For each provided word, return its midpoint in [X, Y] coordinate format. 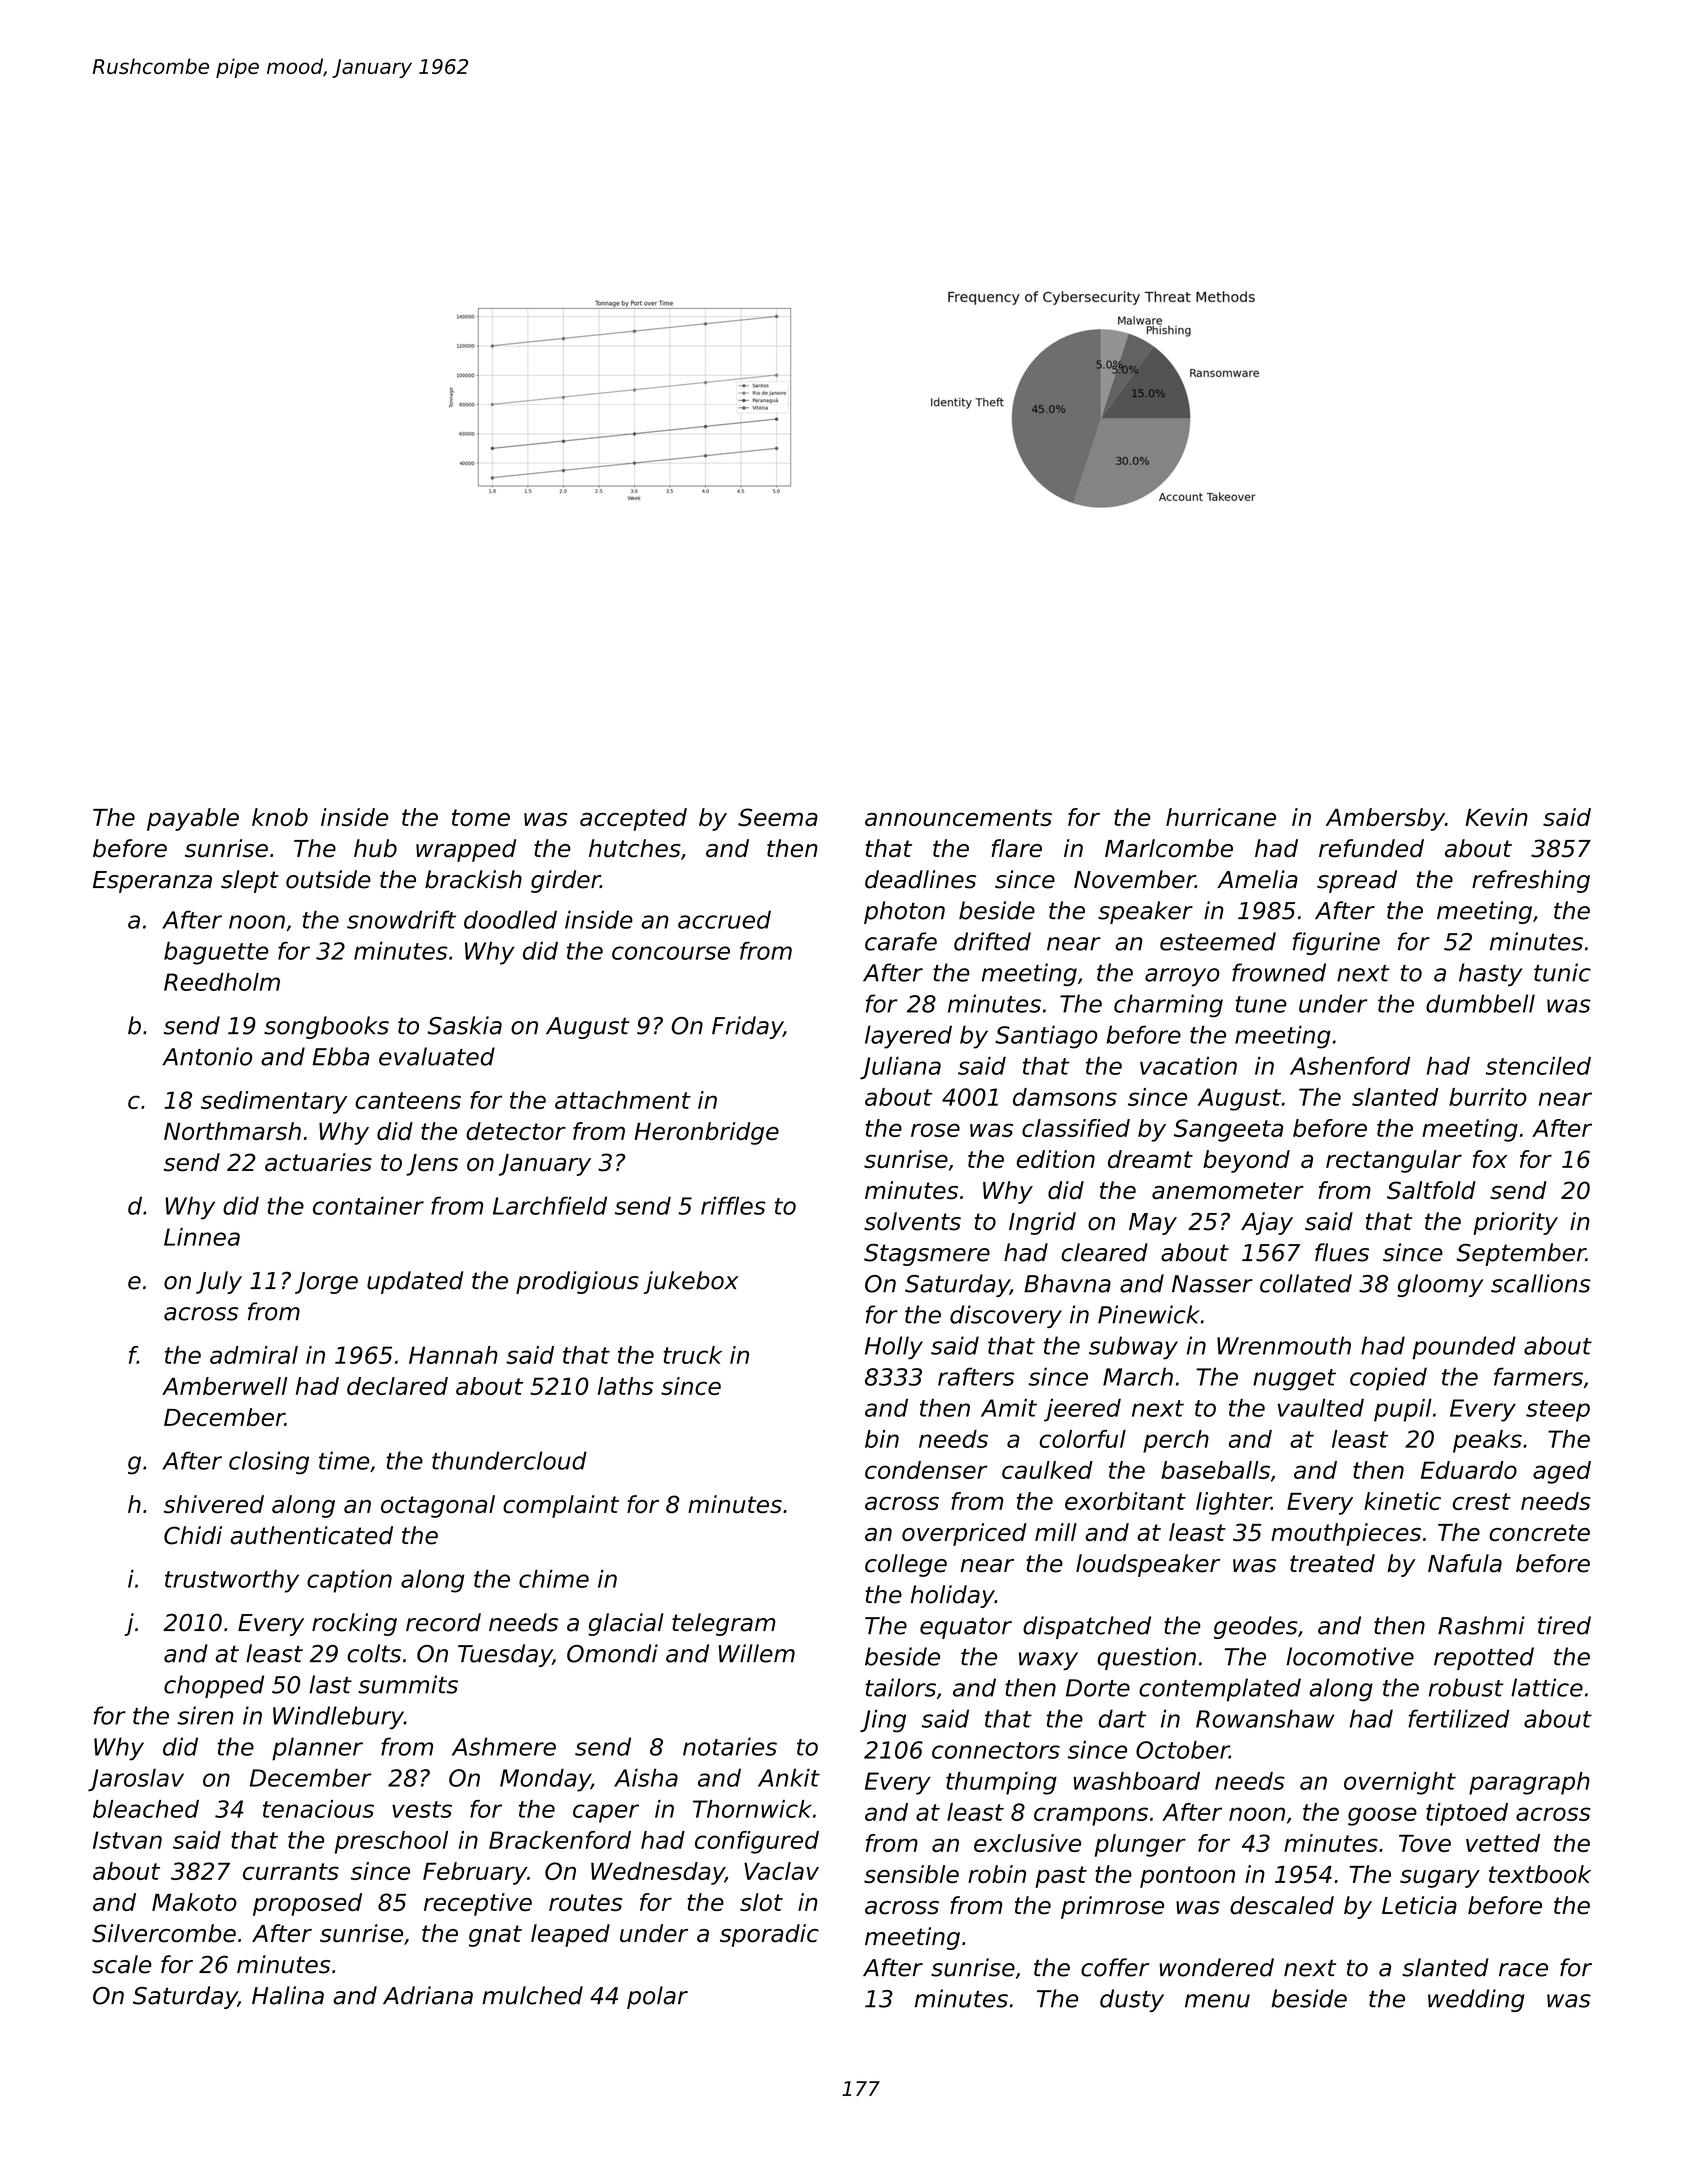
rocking [354, 1624]
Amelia [1257, 879]
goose [1382, 1816]
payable [193, 819]
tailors [900, 1687]
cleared [1104, 1252]
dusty [1132, 2000]
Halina [288, 1995]
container [368, 1205]
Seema [778, 817]
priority [1515, 1223]
